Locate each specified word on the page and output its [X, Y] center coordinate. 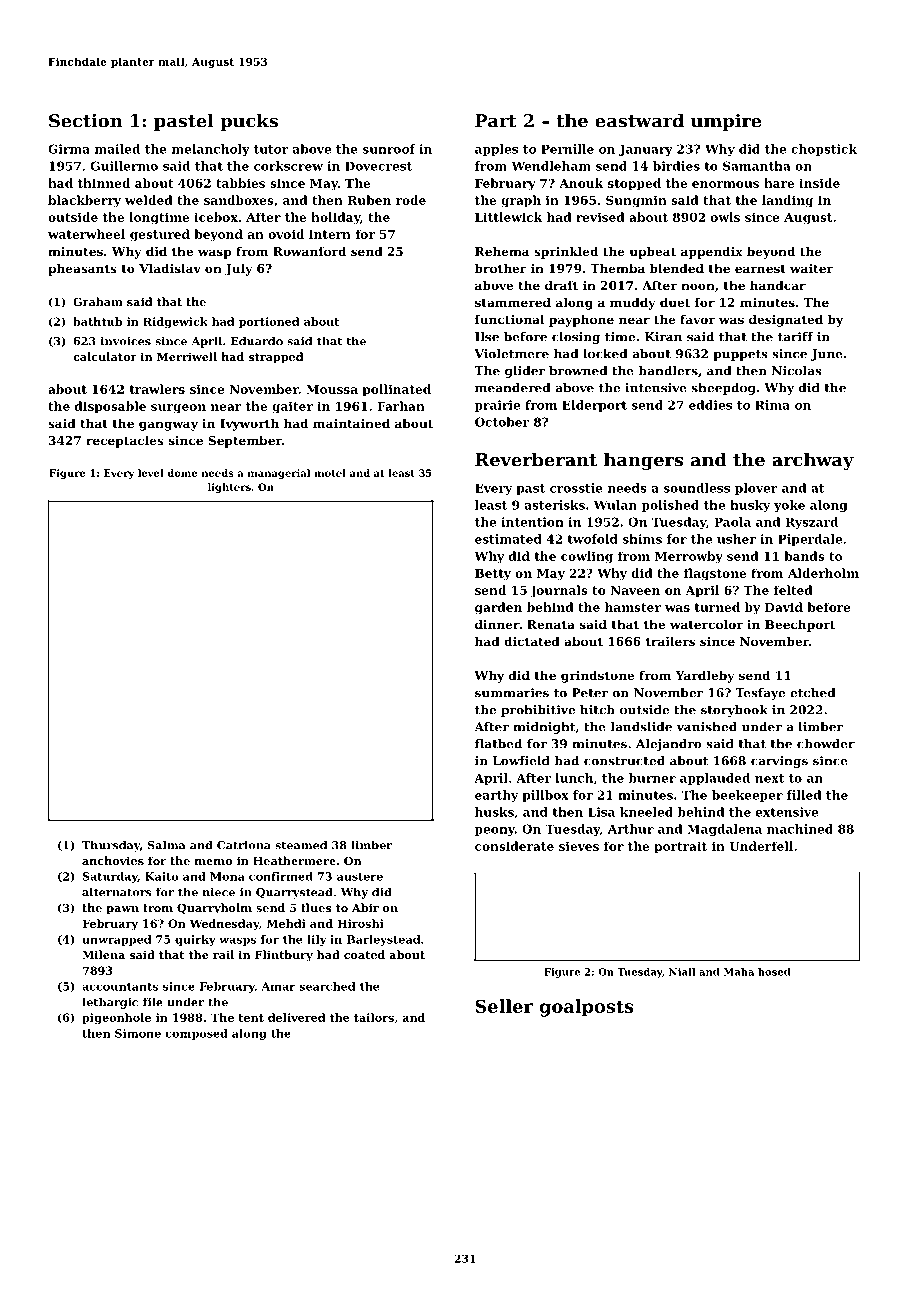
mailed [117, 149]
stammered [513, 302]
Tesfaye [760, 694]
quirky [195, 940]
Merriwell [187, 356]
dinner [497, 624]
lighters [229, 488]
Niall [682, 972]
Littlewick [509, 217]
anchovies [113, 860]
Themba [617, 268]
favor [697, 319]
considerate [514, 846]
